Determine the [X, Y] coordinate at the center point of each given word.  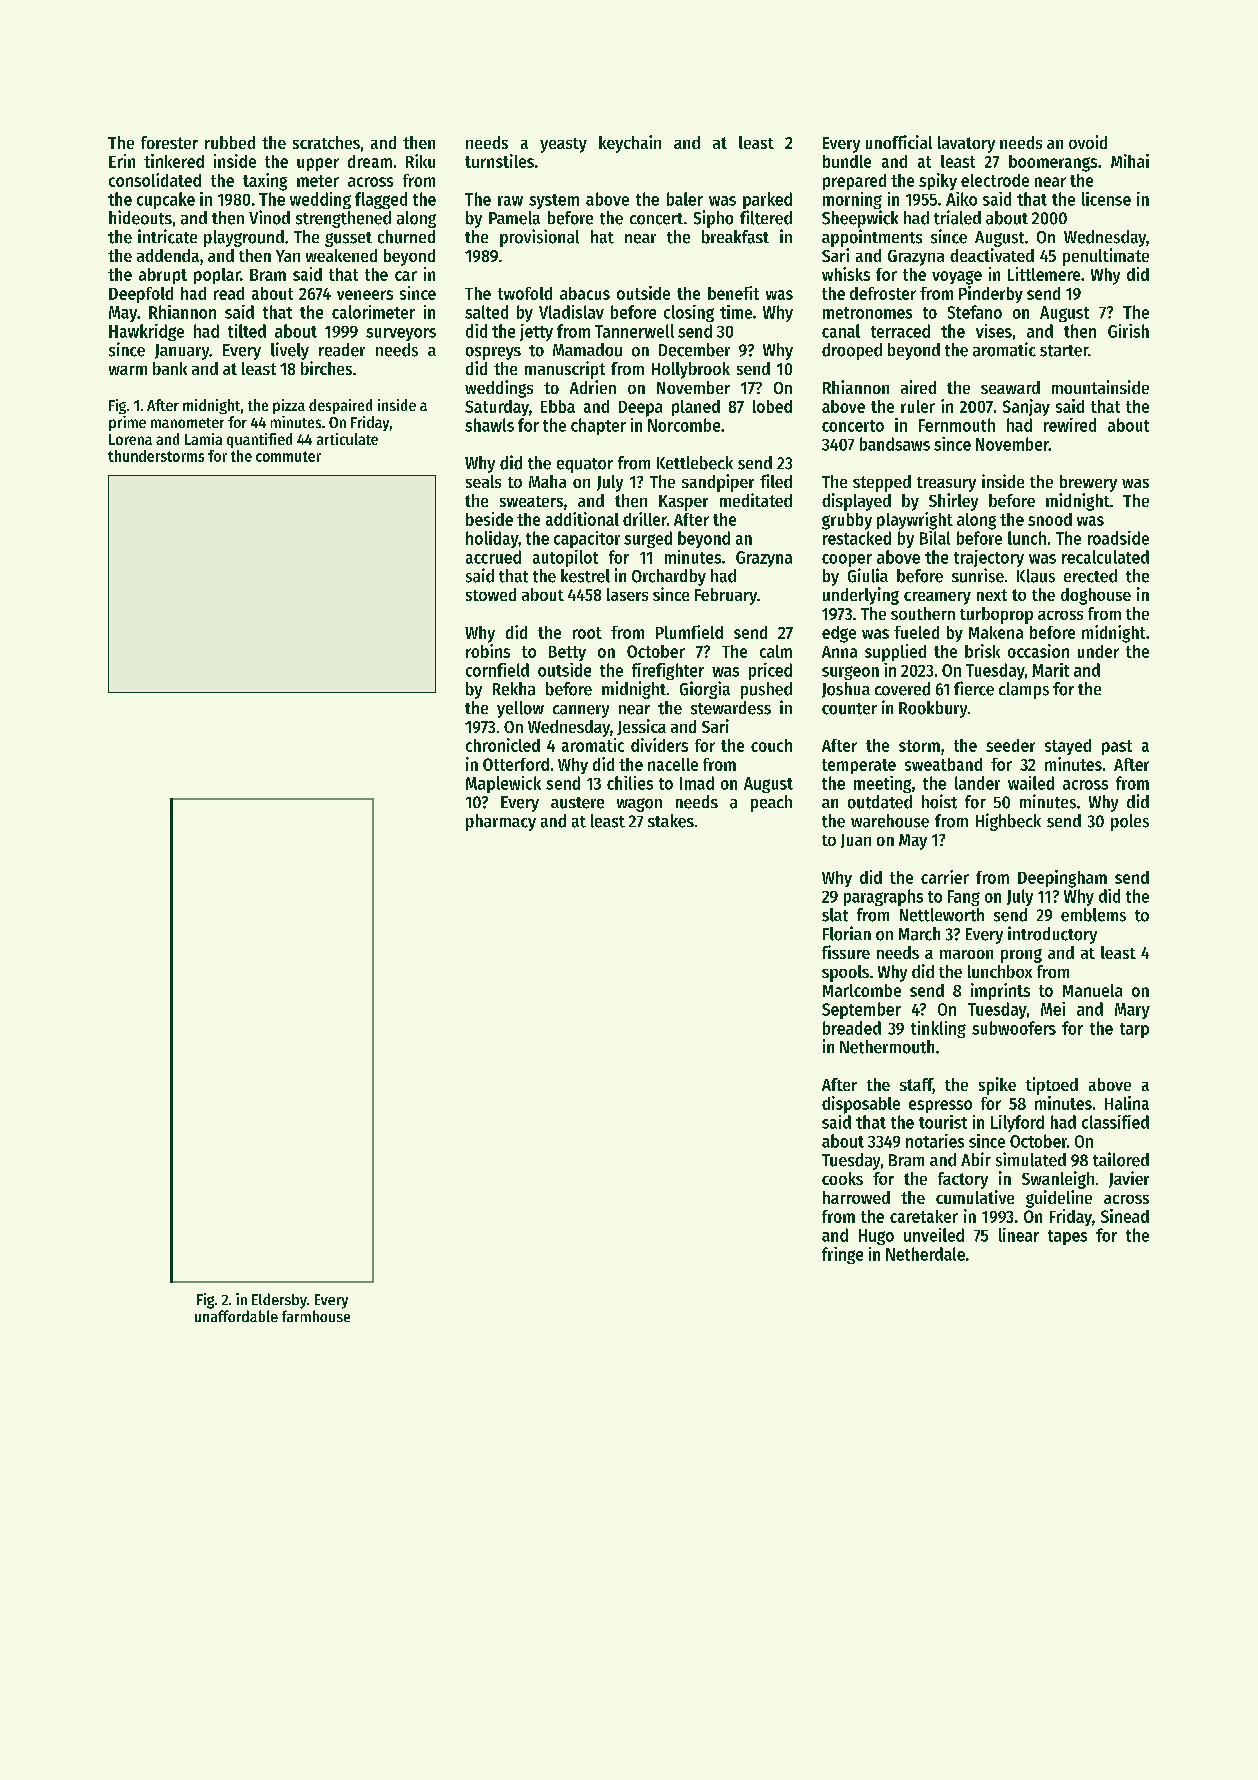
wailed [1031, 783]
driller [645, 519]
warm [128, 370]
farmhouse [316, 1316]
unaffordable [236, 1316]
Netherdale [925, 1254]
